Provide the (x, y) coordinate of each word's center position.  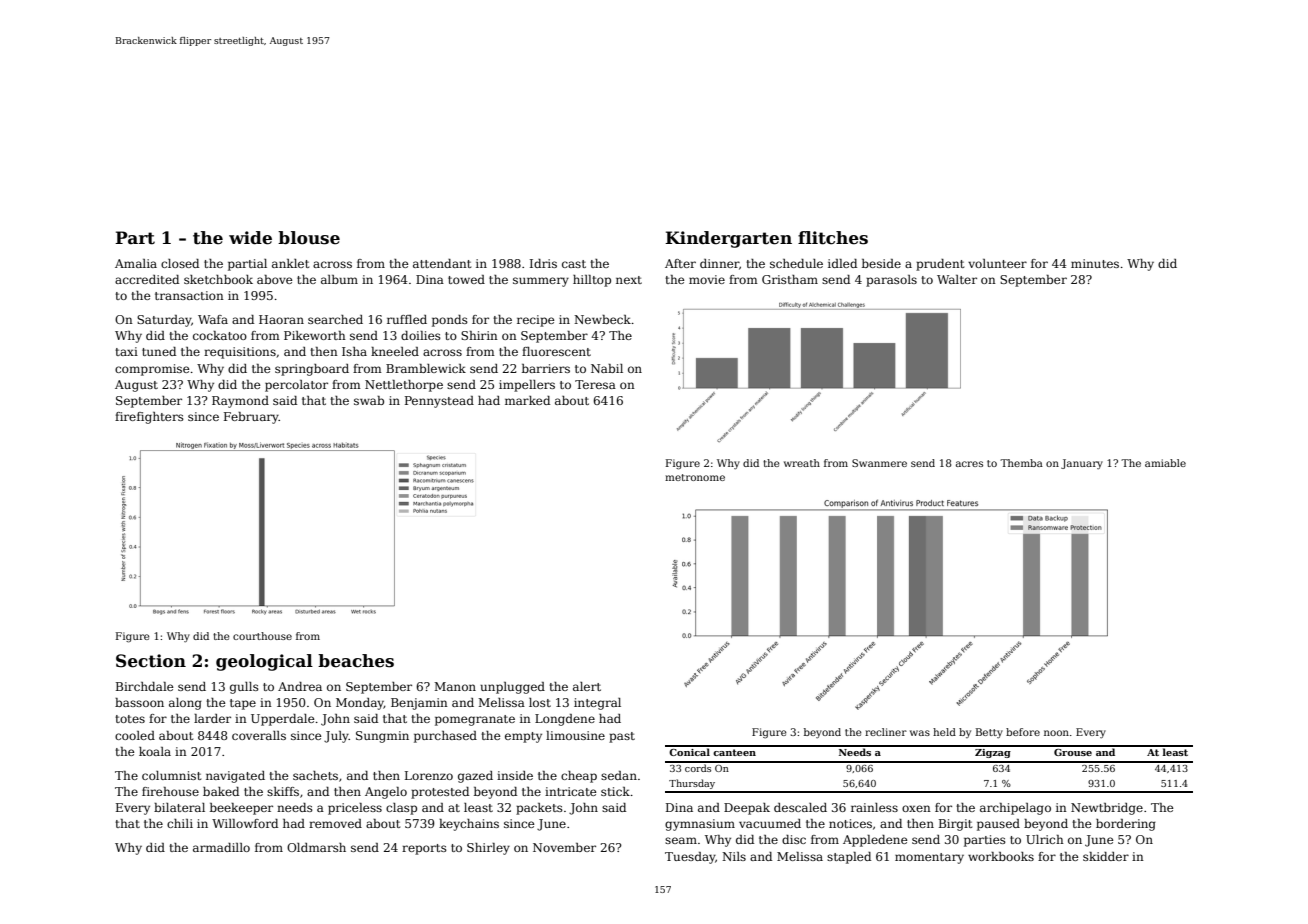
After (680, 263)
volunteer (997, 263)
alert (587, 686)
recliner (886, 732)
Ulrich (1045, 839)
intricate (570, 791)
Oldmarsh (316, 847)
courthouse (262, 636)
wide (250, 238)
